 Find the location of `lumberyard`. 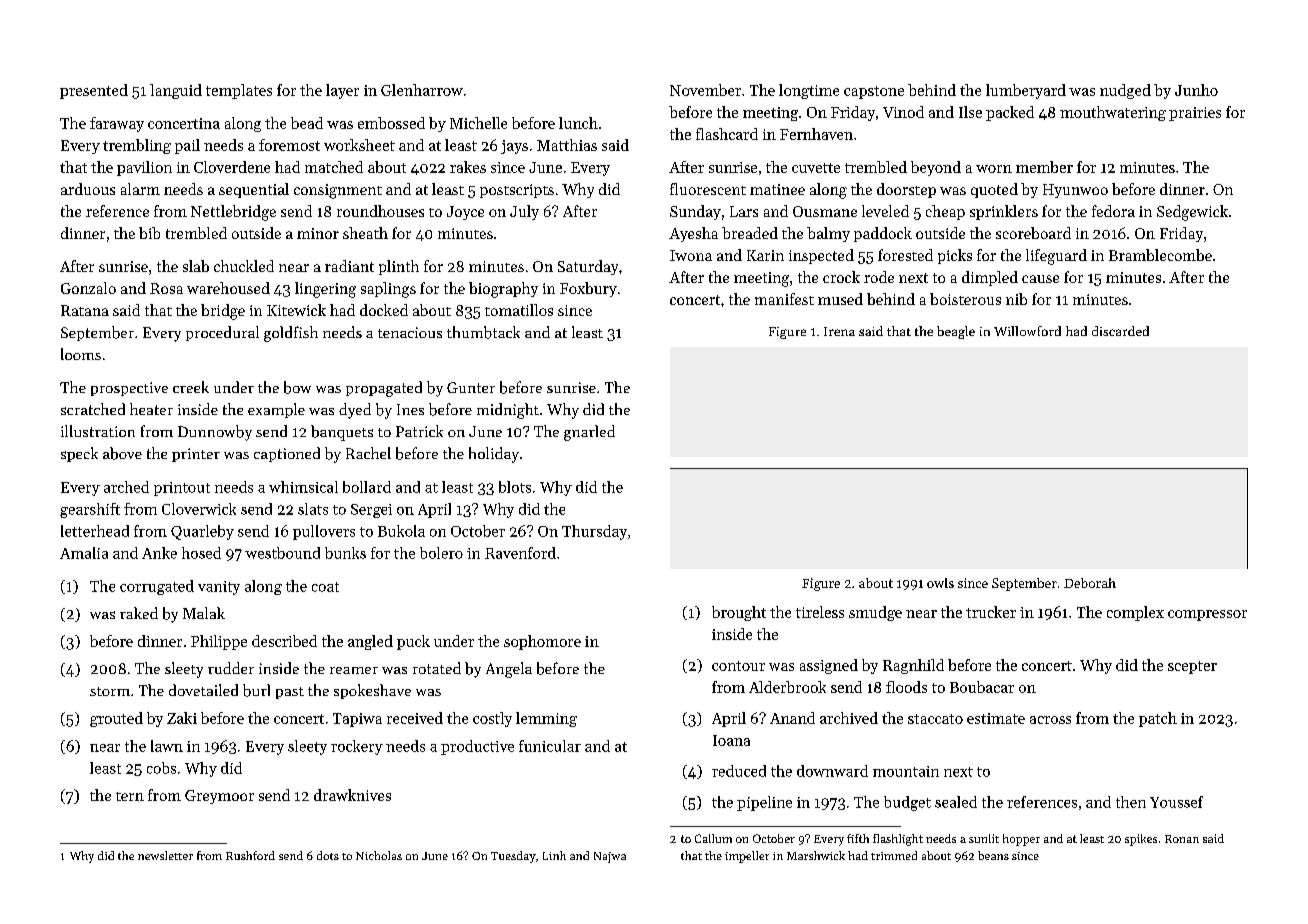

lumberyard is located at coordinates (1026, 91).
